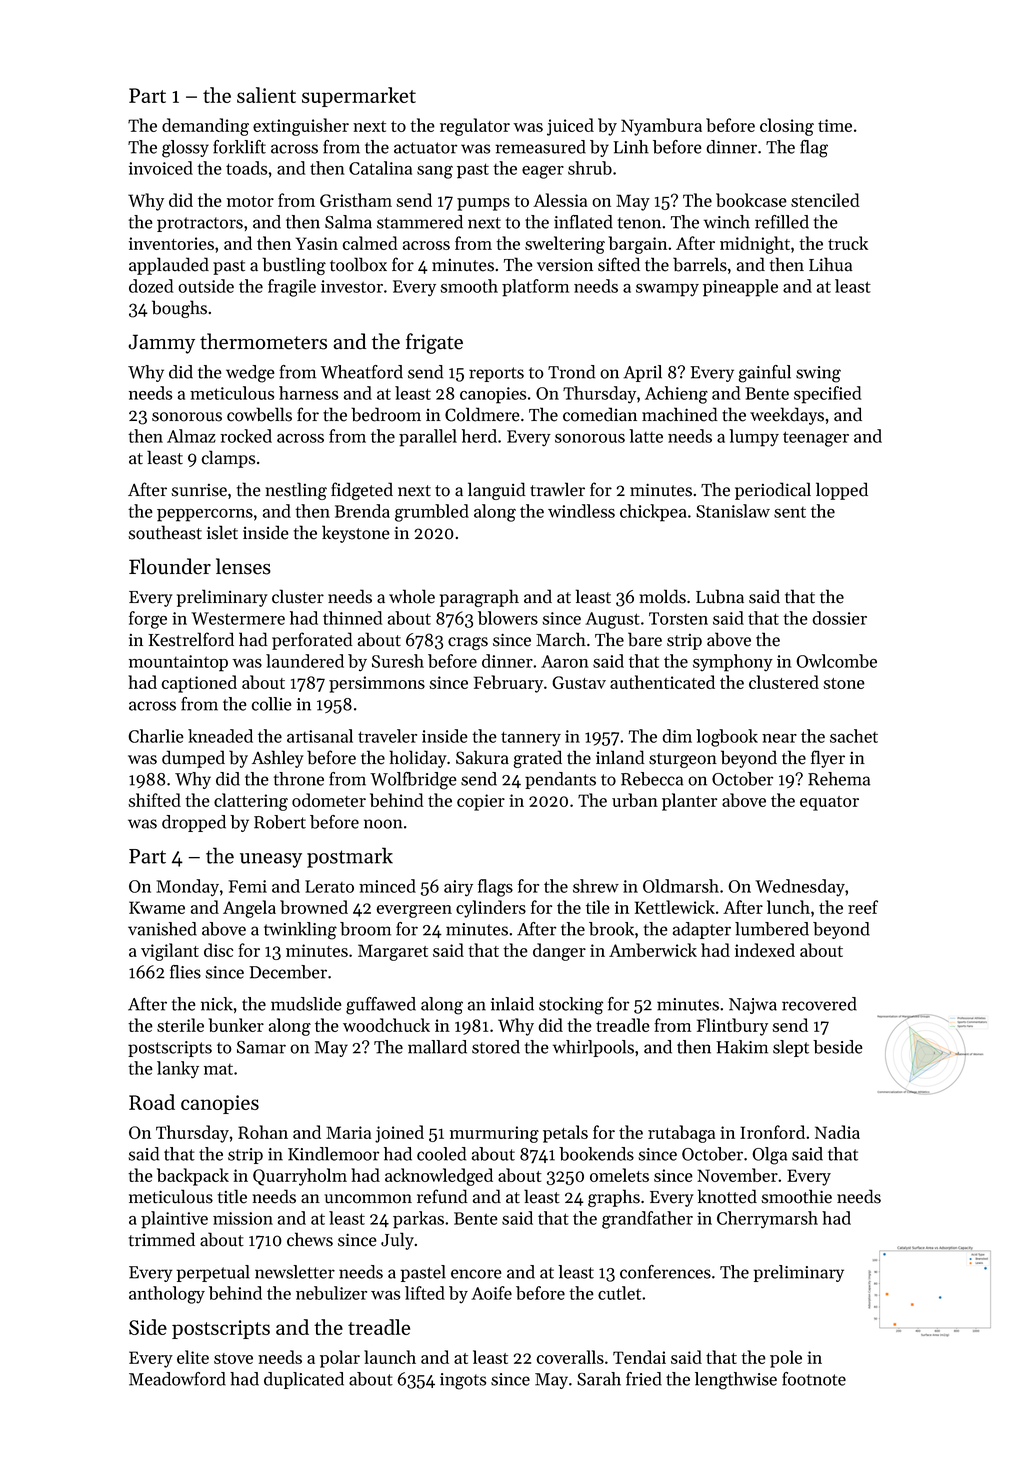 Image resolution: width=1011 pixels, height=1464 pixels. What do you see at coordinates (599, 1379) in the screenshot?
I see `Sarah` at bounding box center [599, 1379].
